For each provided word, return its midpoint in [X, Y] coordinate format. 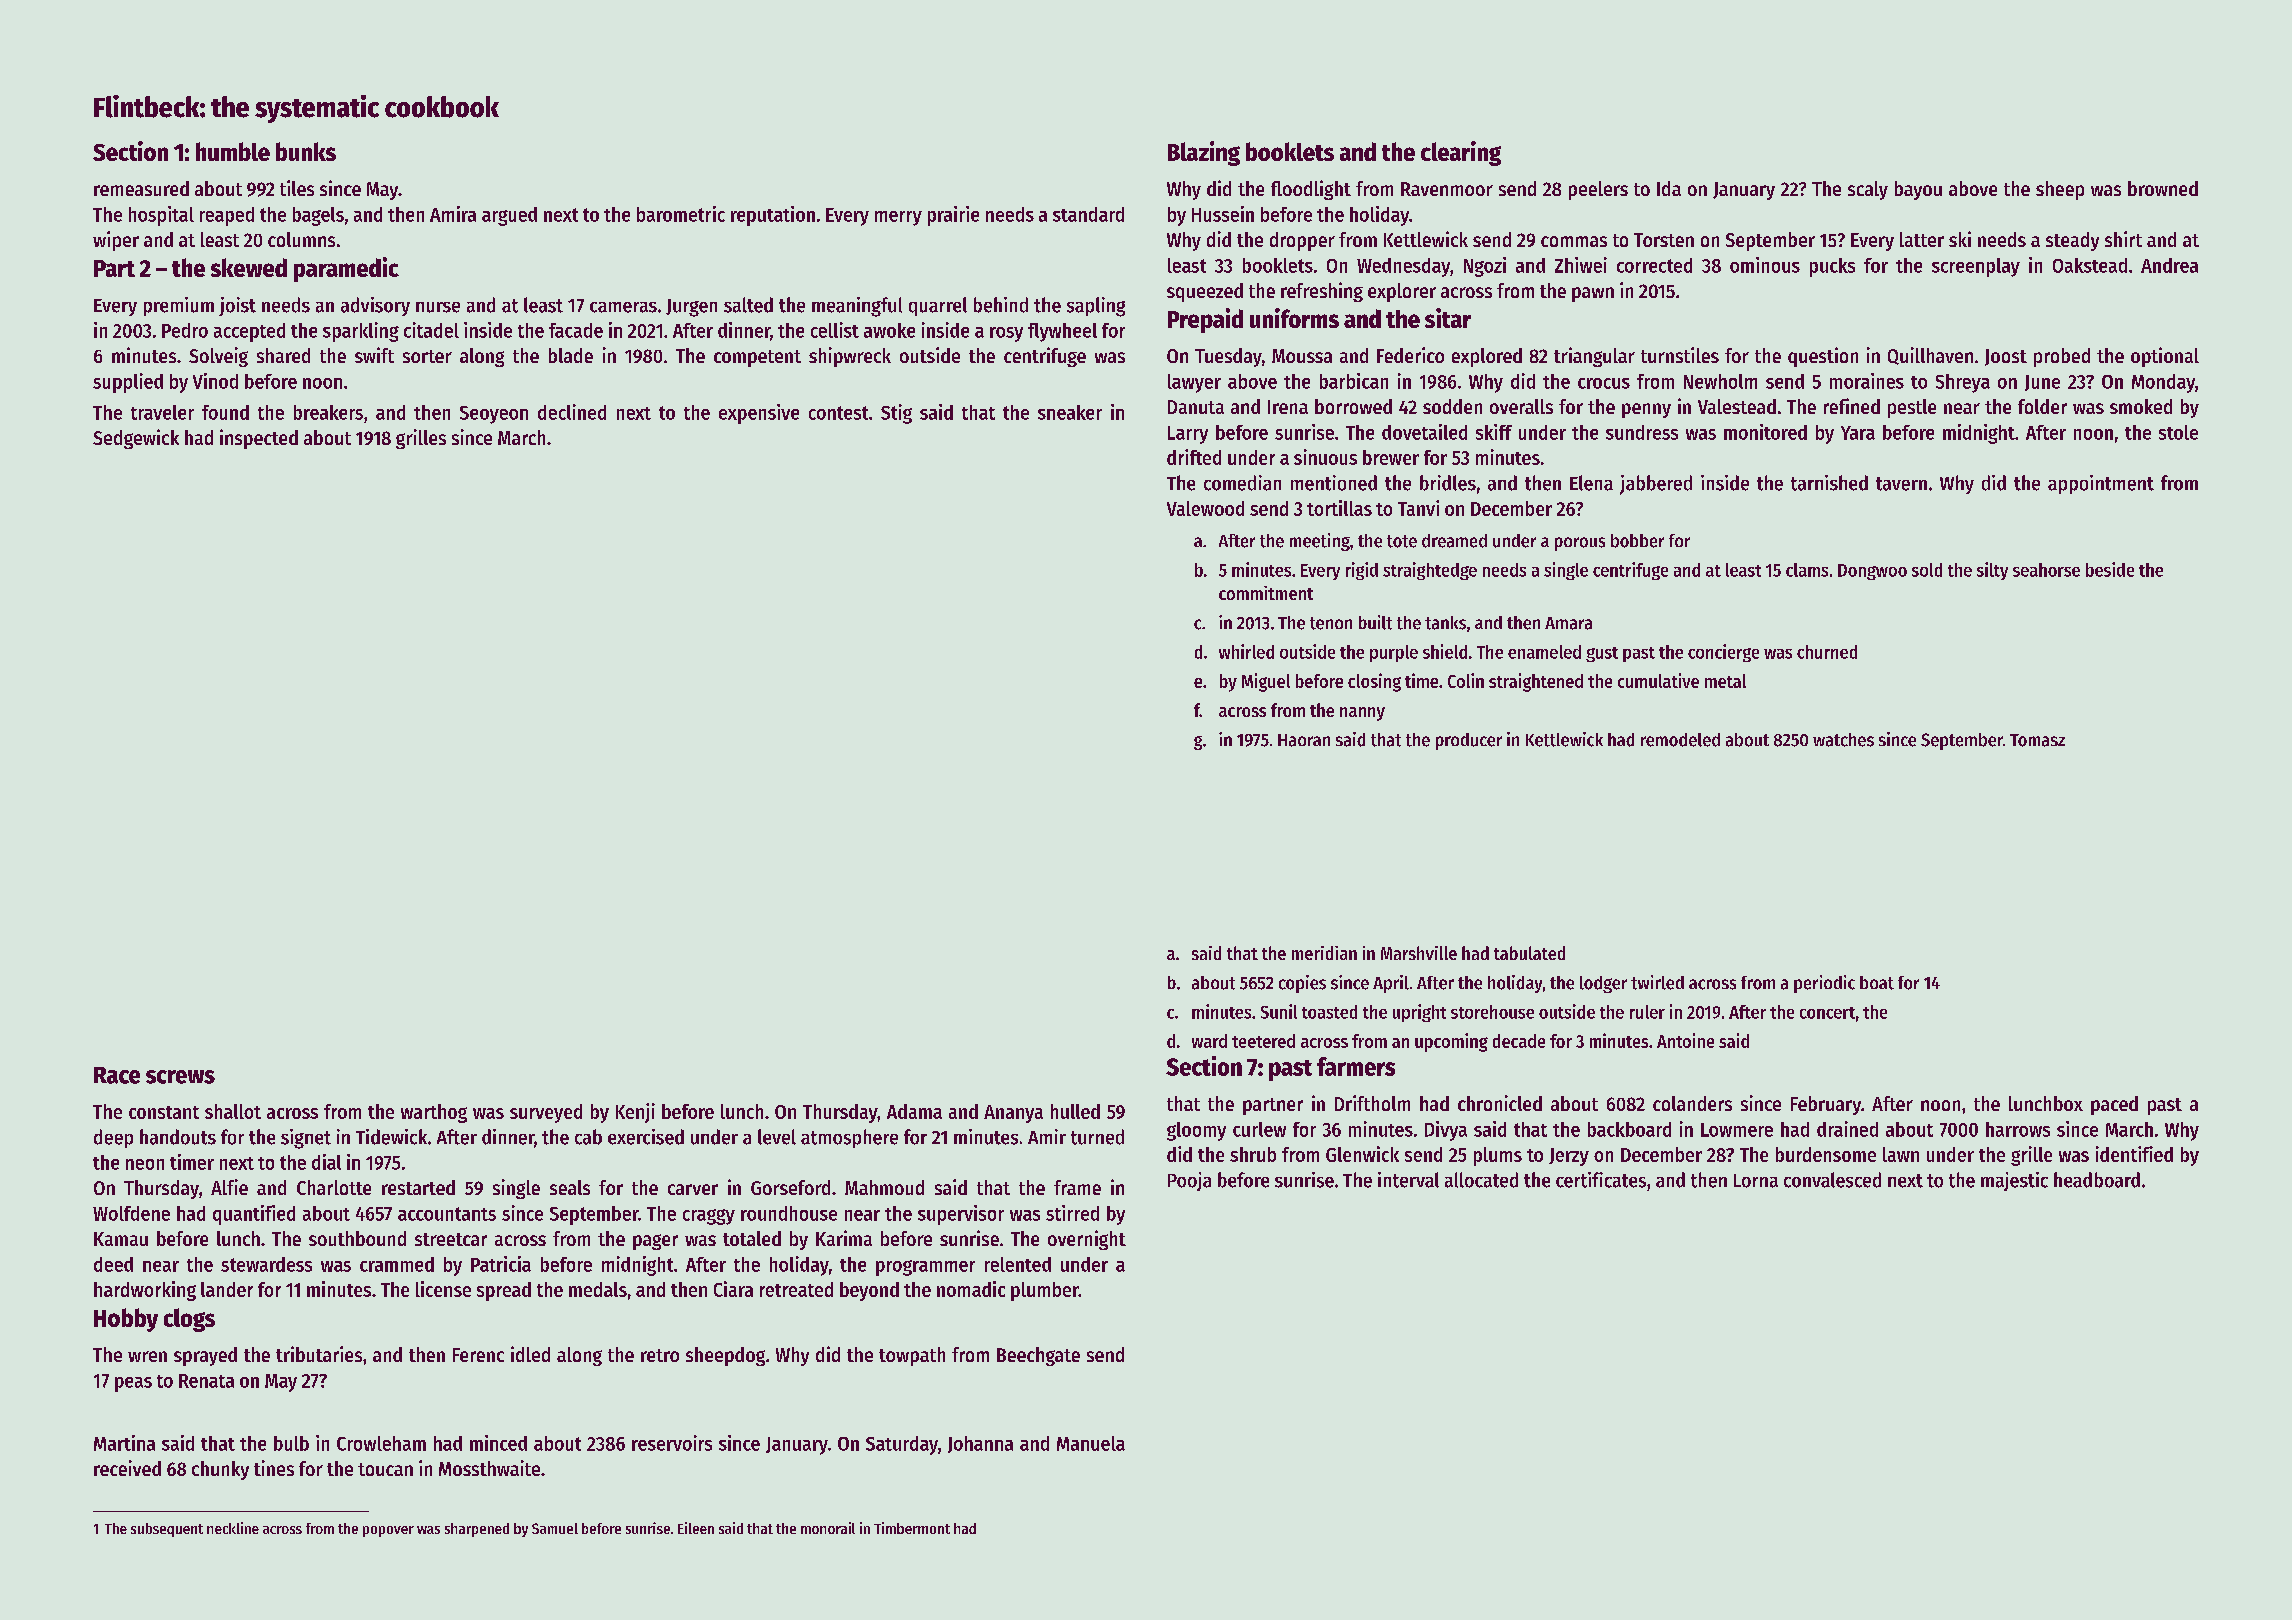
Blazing [1204, 153]
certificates [1601, 1180]
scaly [1868, 190]
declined [572, 412]
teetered [1263, 1041]
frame [1077, 1187]
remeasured [141, 188]
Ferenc [478, 1355]
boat [1877, 983]
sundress [1642, 432]
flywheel [1062, 332]
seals [570, 1187]
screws [180, 1077]
